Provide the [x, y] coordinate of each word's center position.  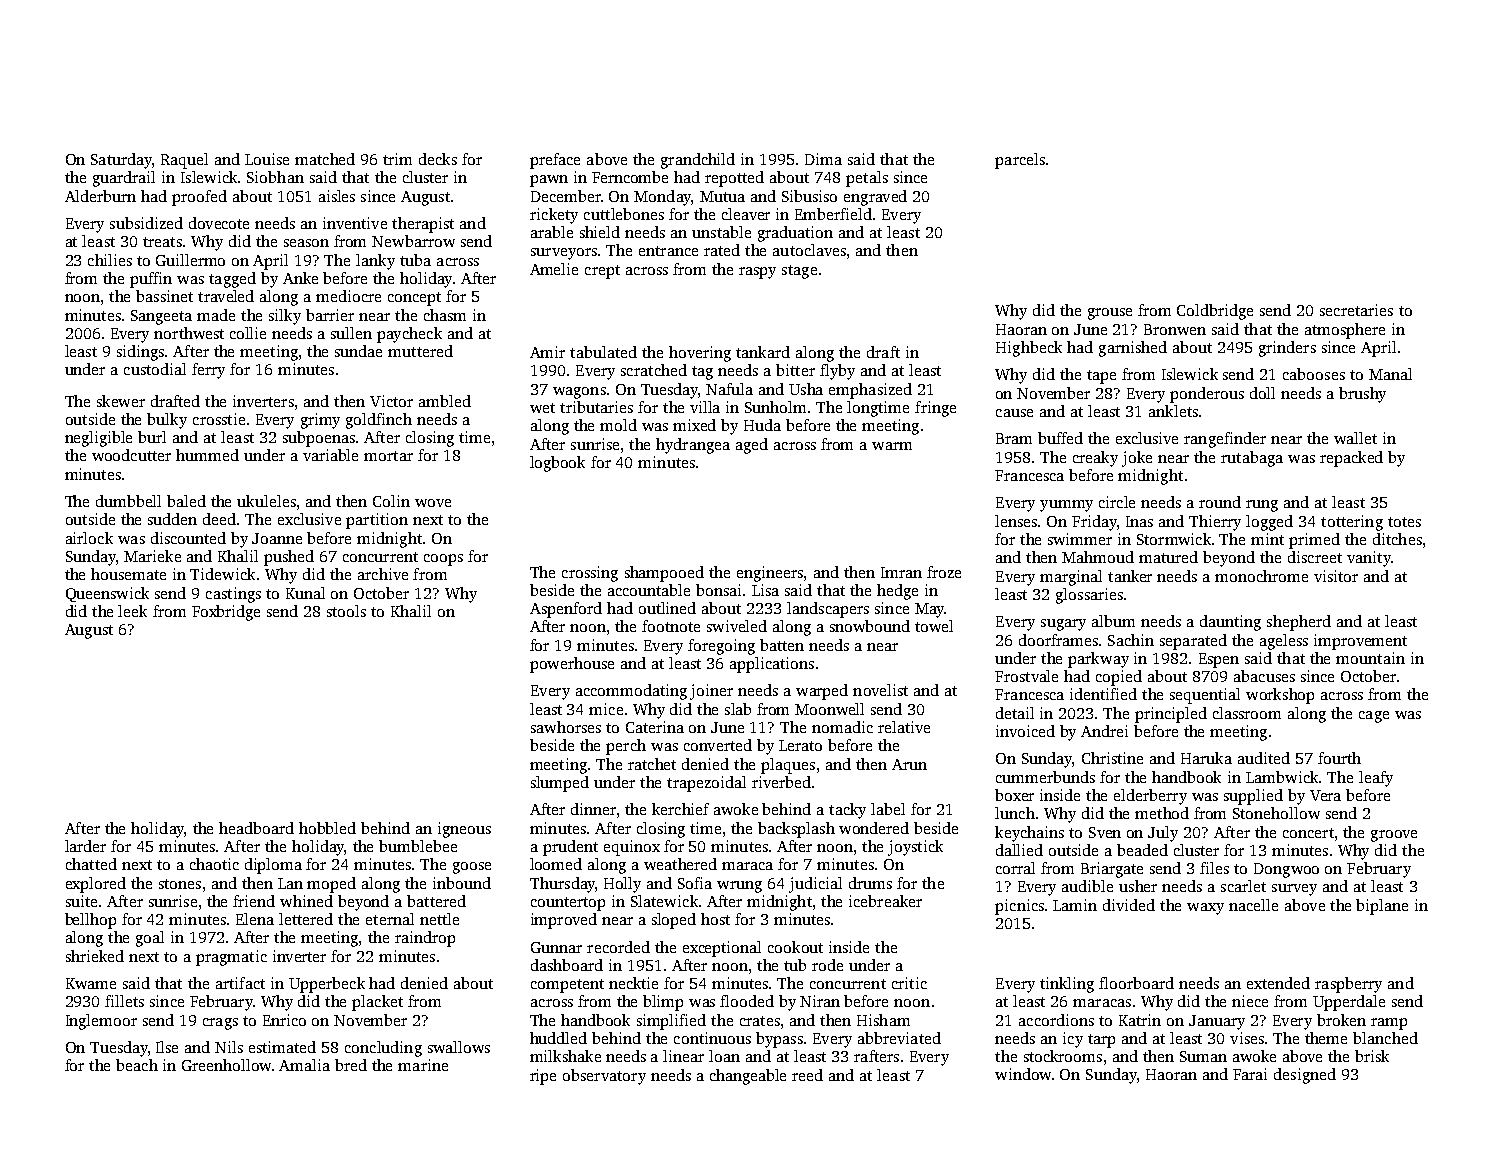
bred [351, 1065]
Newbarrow [413, 241]
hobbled [327, 828]
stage [799, 272]
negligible [98, 439]
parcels [1020, 161]
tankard [763, 352]
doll [1262, 393]
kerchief [680, 809]
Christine [1112, 758]
